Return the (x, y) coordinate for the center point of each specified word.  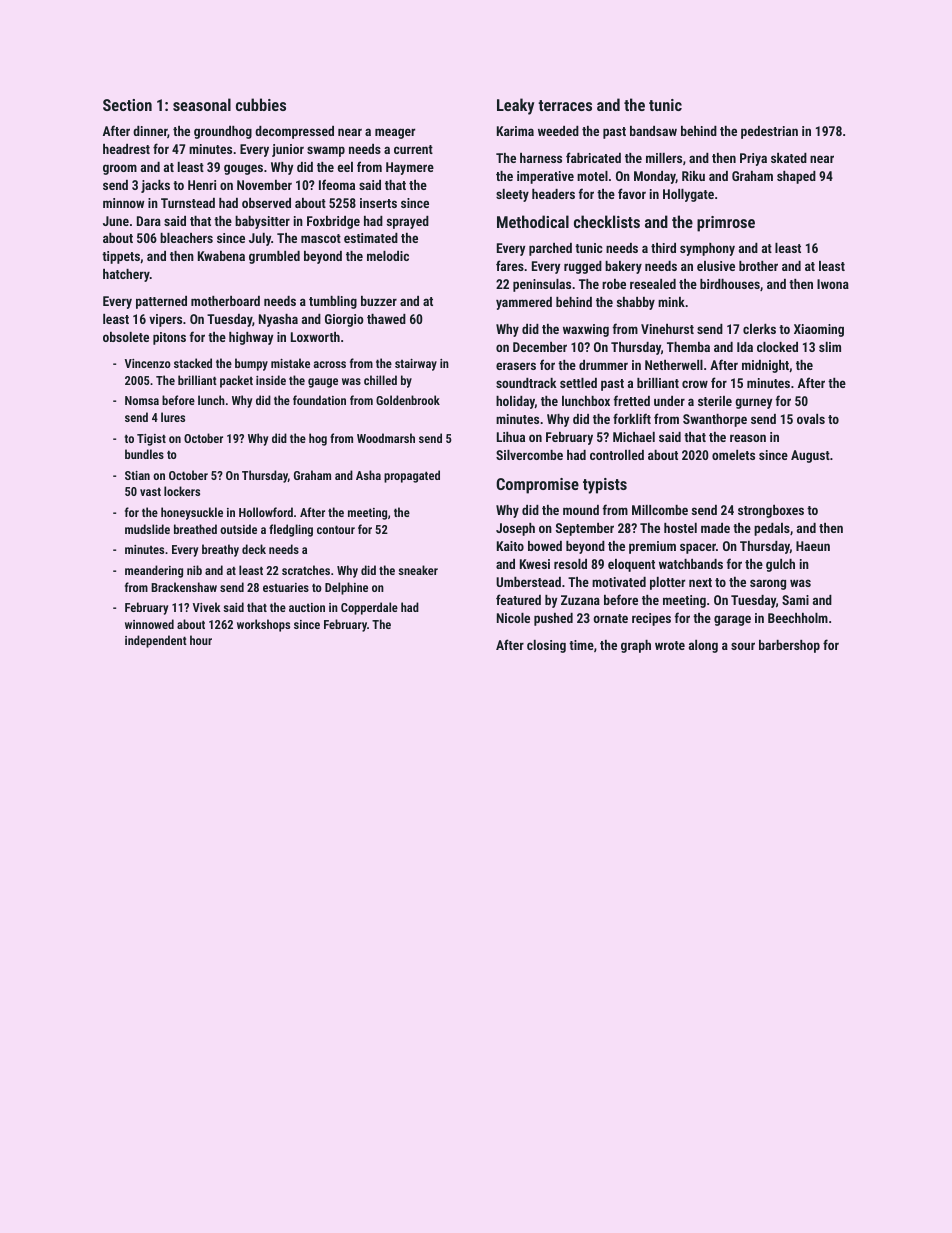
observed (266, 203)
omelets (733, 455)
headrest (126, 149)
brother (758, 266)
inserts (378, 203)
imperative (545, 177)
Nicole (513, 618)
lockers (182, 491)
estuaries (286, 587)
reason (748, 438)
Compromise (537, 486)
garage (732, 620)
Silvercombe (529, 455)
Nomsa (142, 400)
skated (789, 158)
